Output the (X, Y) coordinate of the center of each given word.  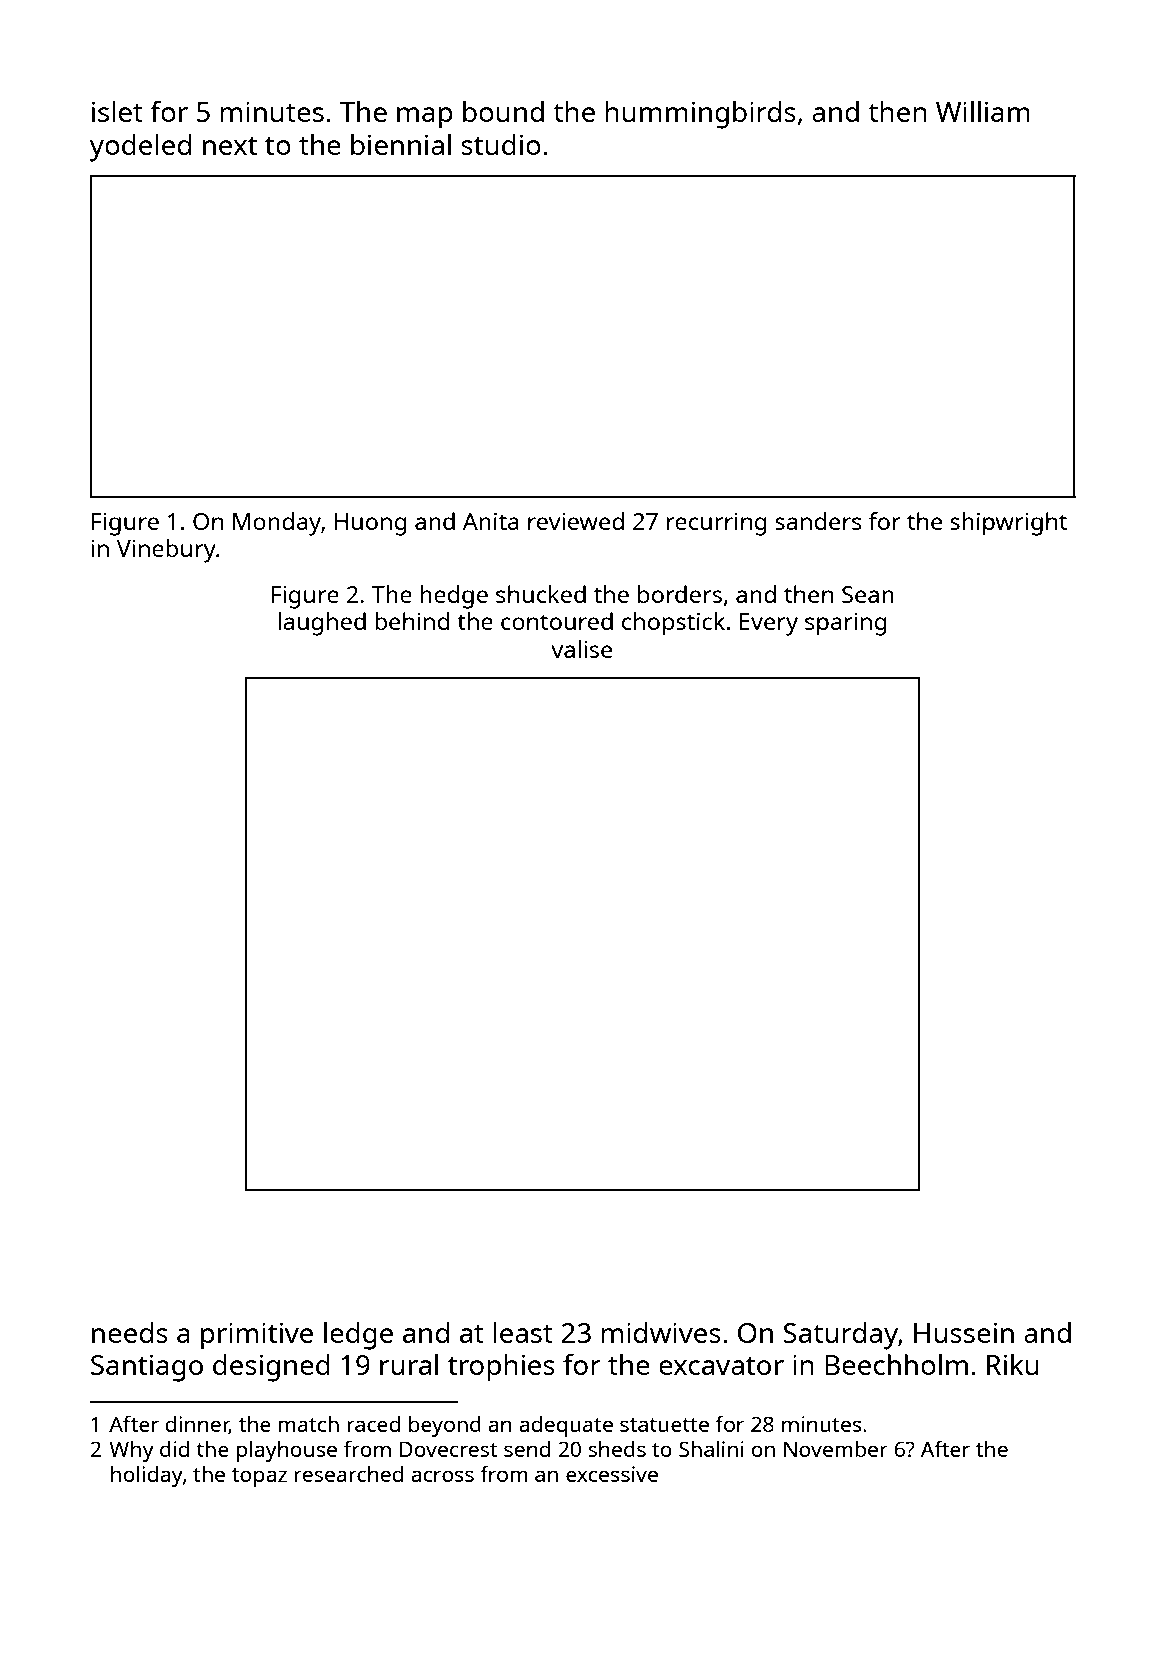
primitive (257, 1336)
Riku (1013, 1364)
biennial (401, 144)
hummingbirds (700, 115)
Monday (277, 524)
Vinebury (166, 551)
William (983, 111)
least (523, 1332)
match (308, 1424)
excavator (721, 1366)
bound (503, 111)
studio (501, 144)
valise (581, 649)
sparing (846, 624)
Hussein (964, 1332)
